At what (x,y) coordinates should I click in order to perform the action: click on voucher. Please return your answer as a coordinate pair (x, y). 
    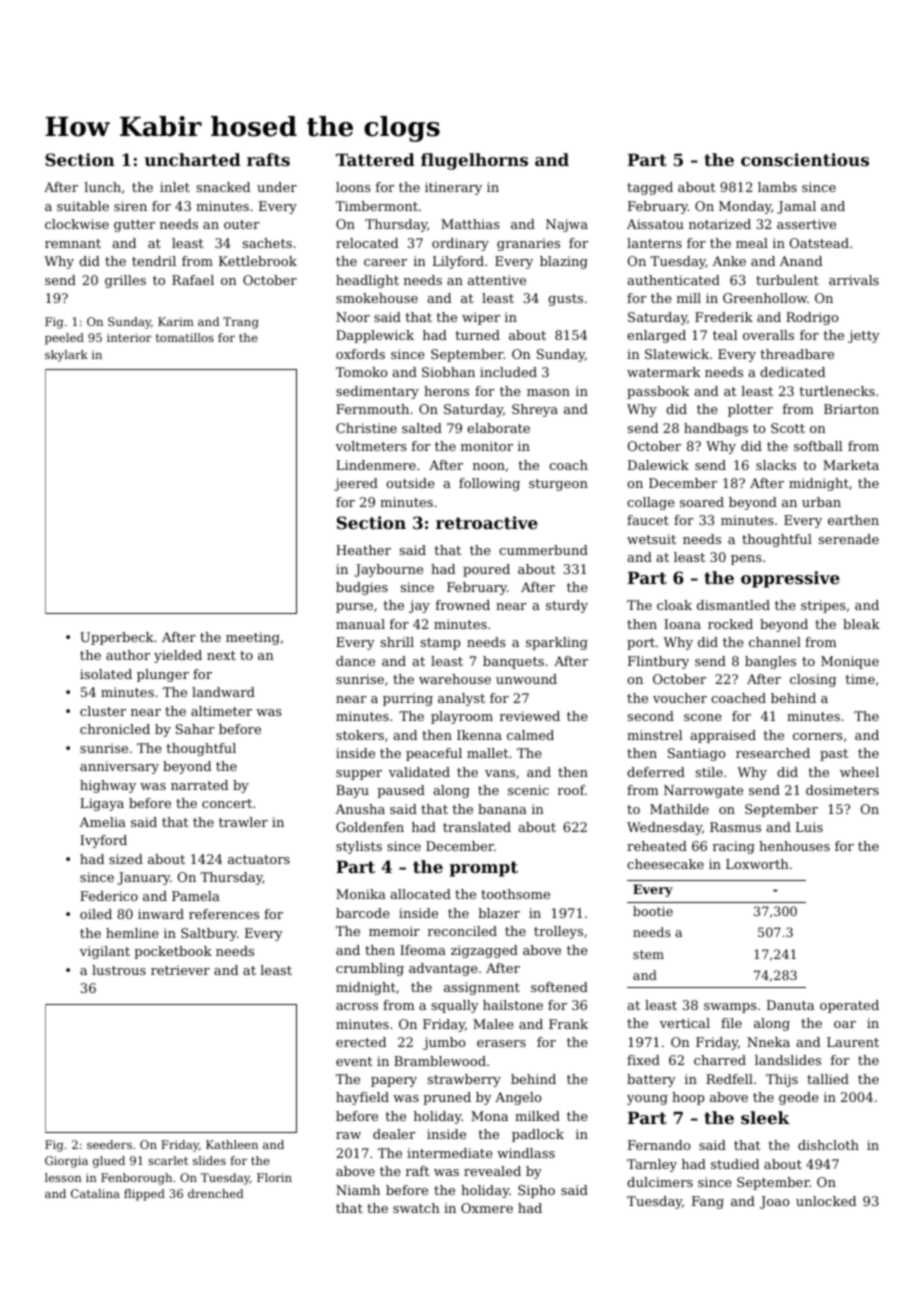
    Looking at the image, I should click on (680, 698).
